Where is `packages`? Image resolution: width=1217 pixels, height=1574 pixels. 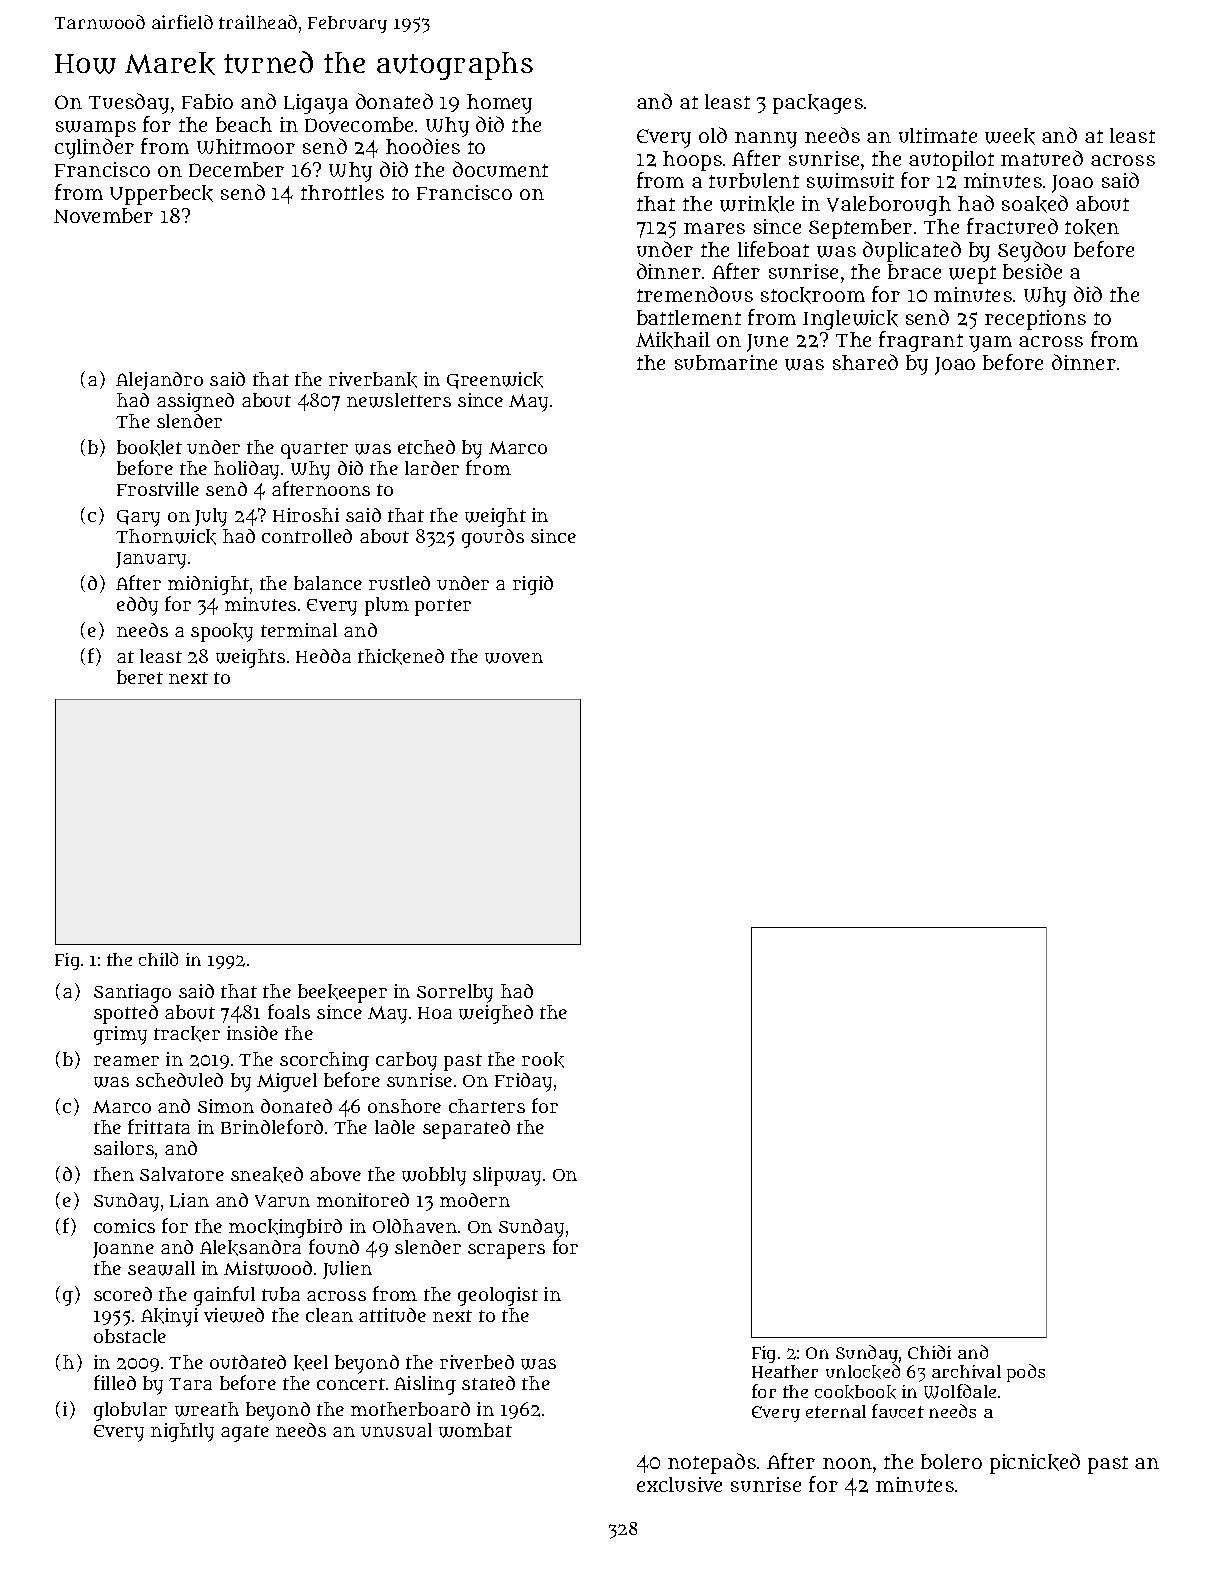 packages is located at coordinates (818, 104).
